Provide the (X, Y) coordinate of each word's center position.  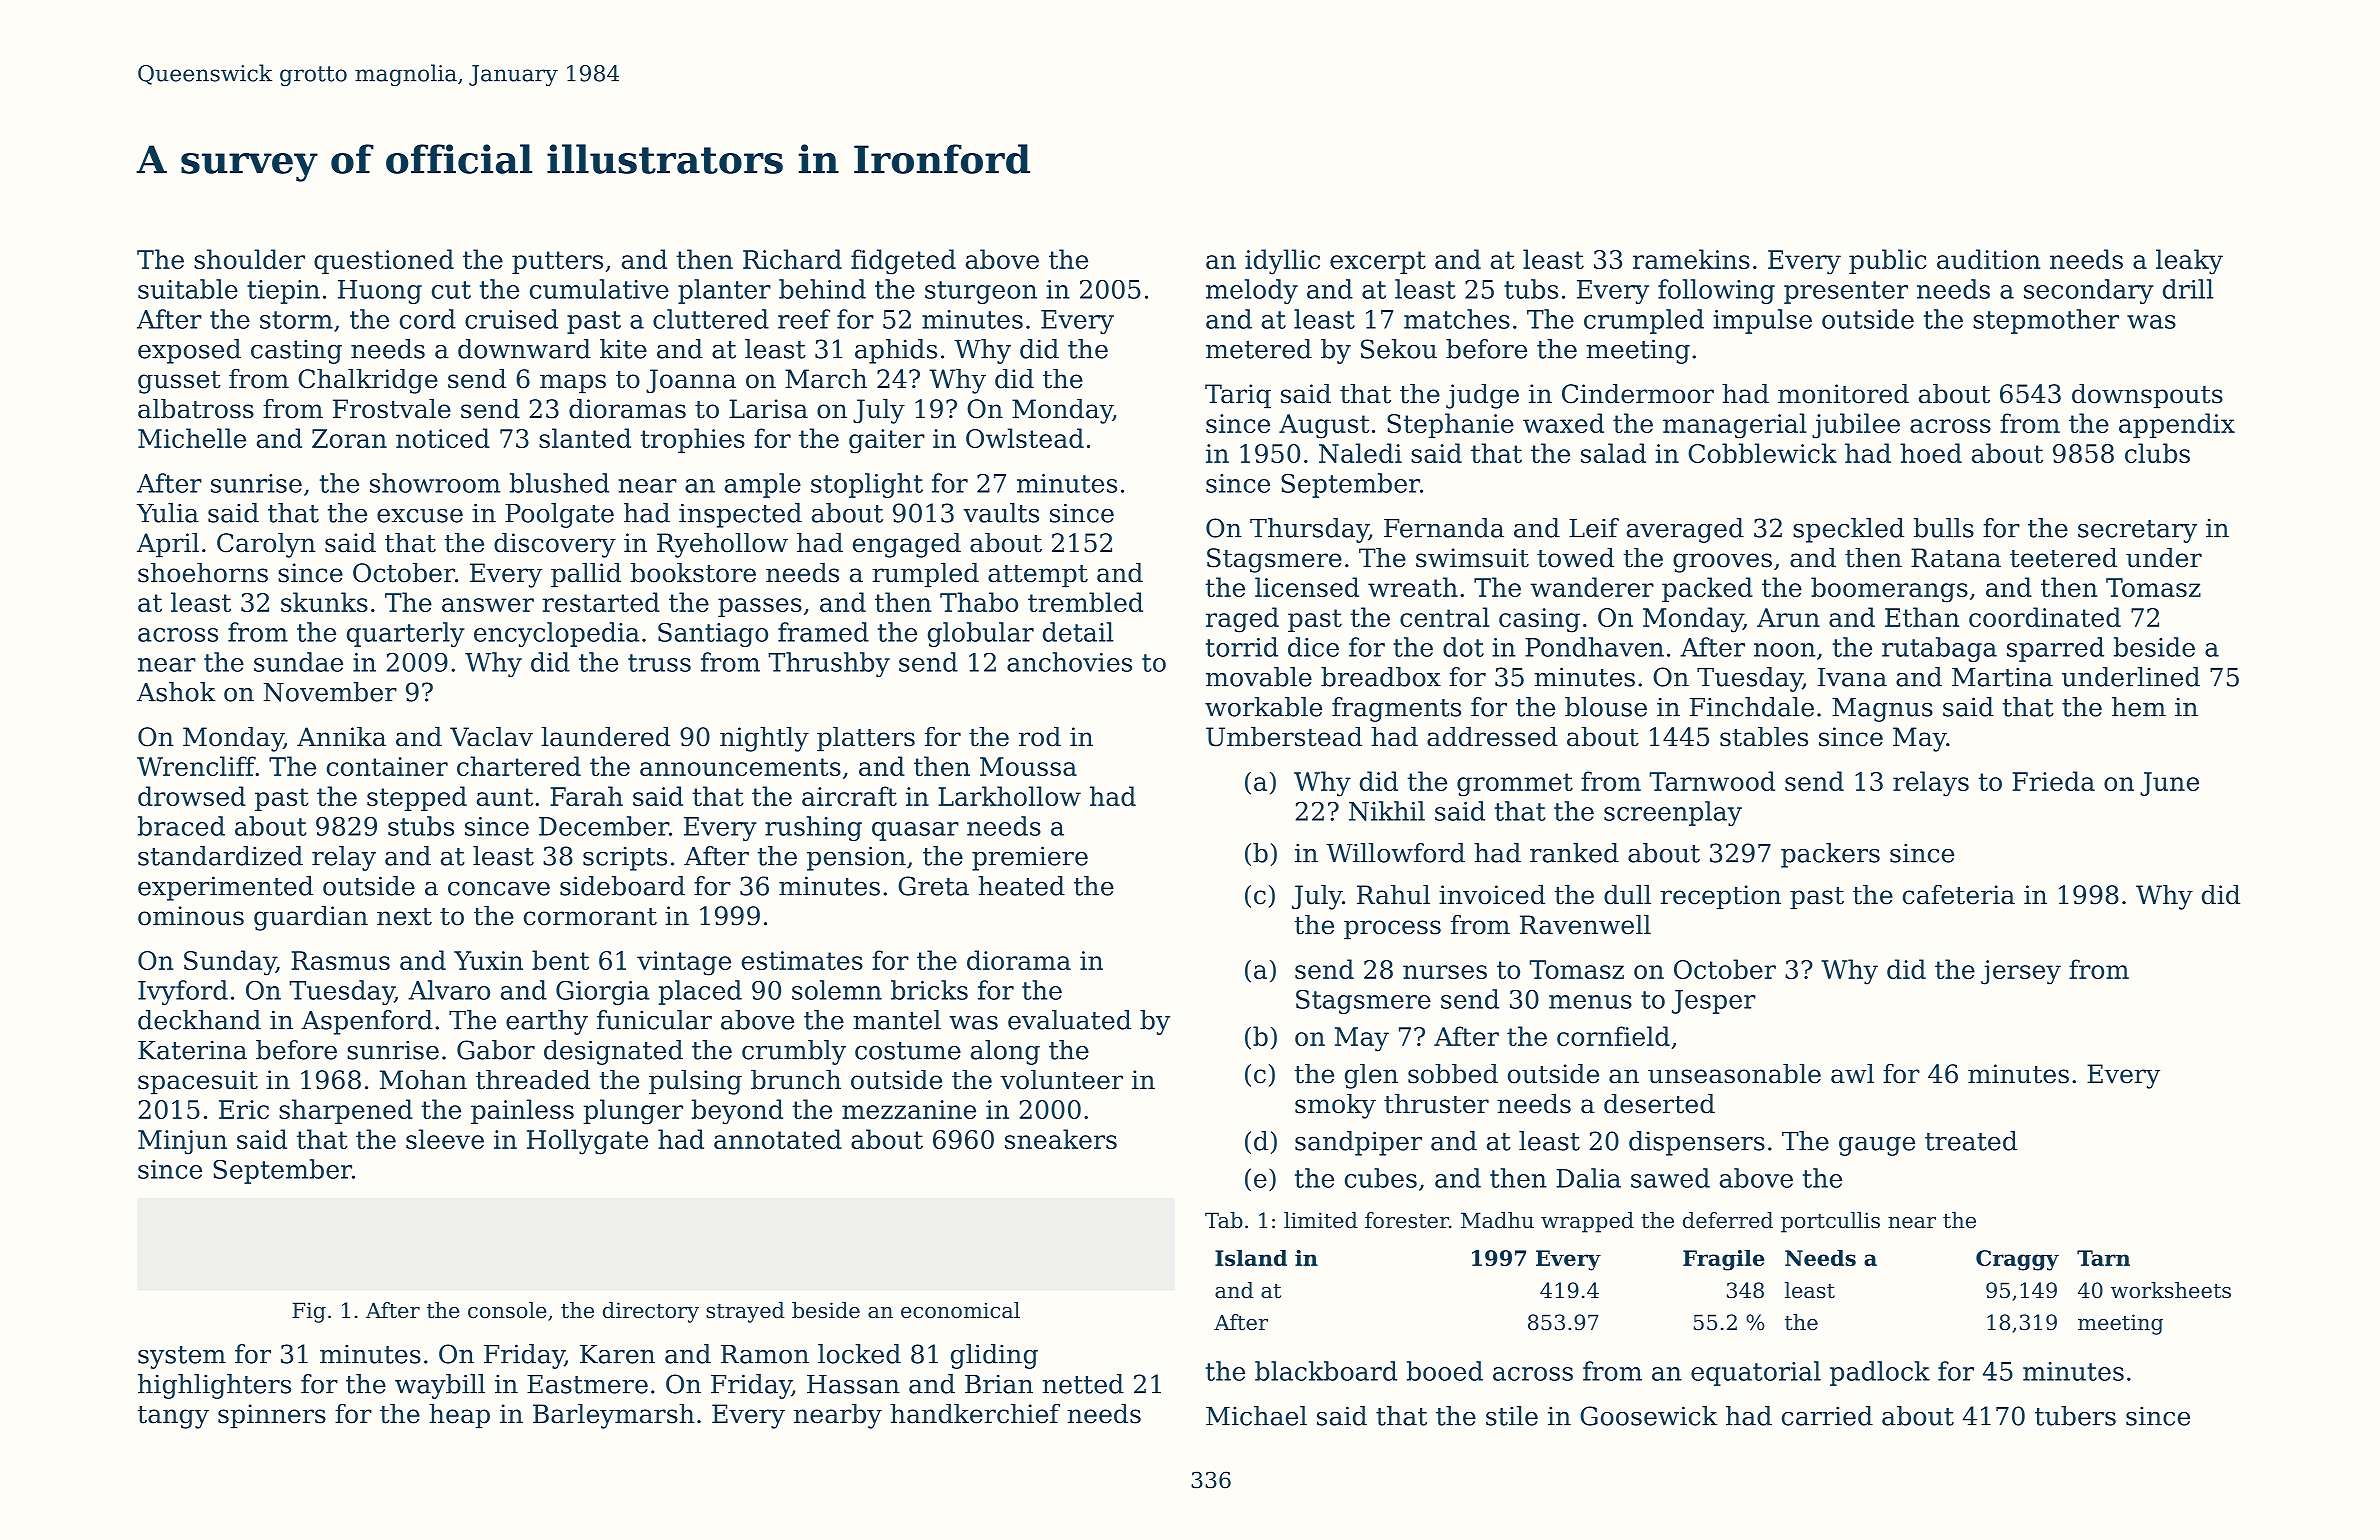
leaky (2189, 262)
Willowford (1395, 853)
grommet (1515, 785)
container (387, 766)
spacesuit (198, 1082)
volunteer (1061, 1080)
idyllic (1282, 262)
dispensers (1697, 1143)
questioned (384, 261)
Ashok (176, 692)
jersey (2021, 972)
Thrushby (829, 664)
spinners (272, 1416)
